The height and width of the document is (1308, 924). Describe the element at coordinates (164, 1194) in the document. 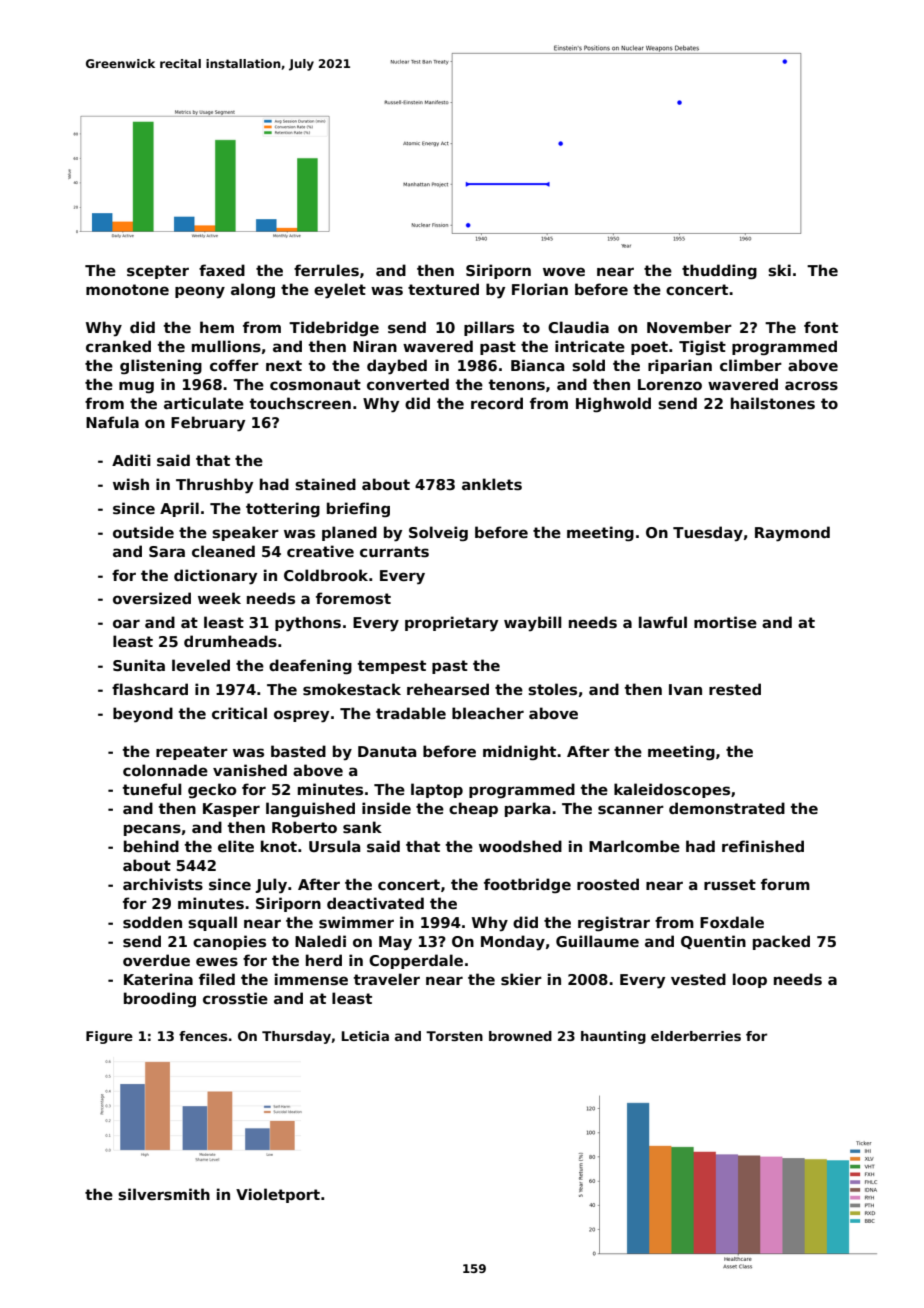

I see `silversmith` at that location.
